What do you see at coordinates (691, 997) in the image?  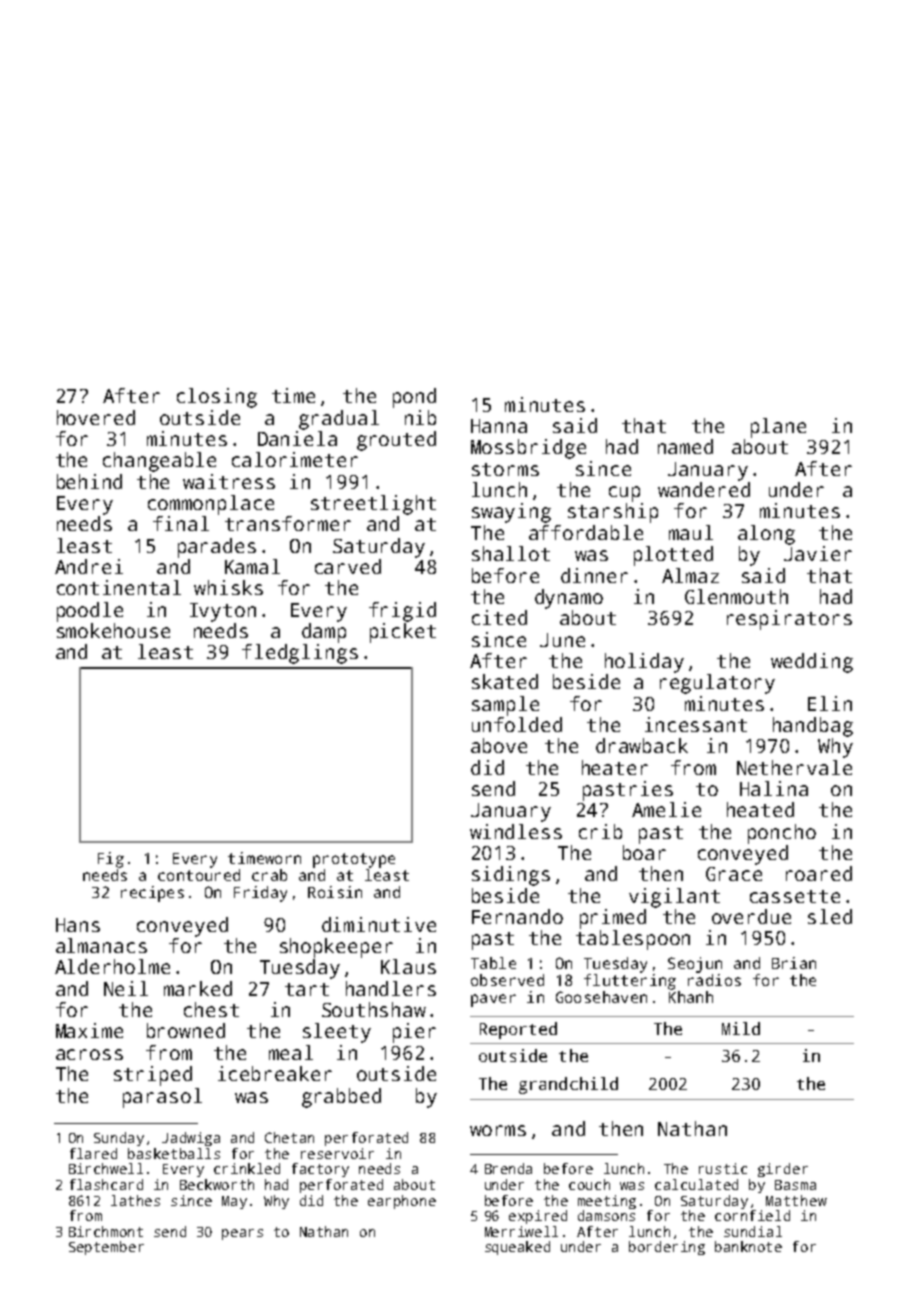 I see `Khanh` at bounding box center [691, 997].
